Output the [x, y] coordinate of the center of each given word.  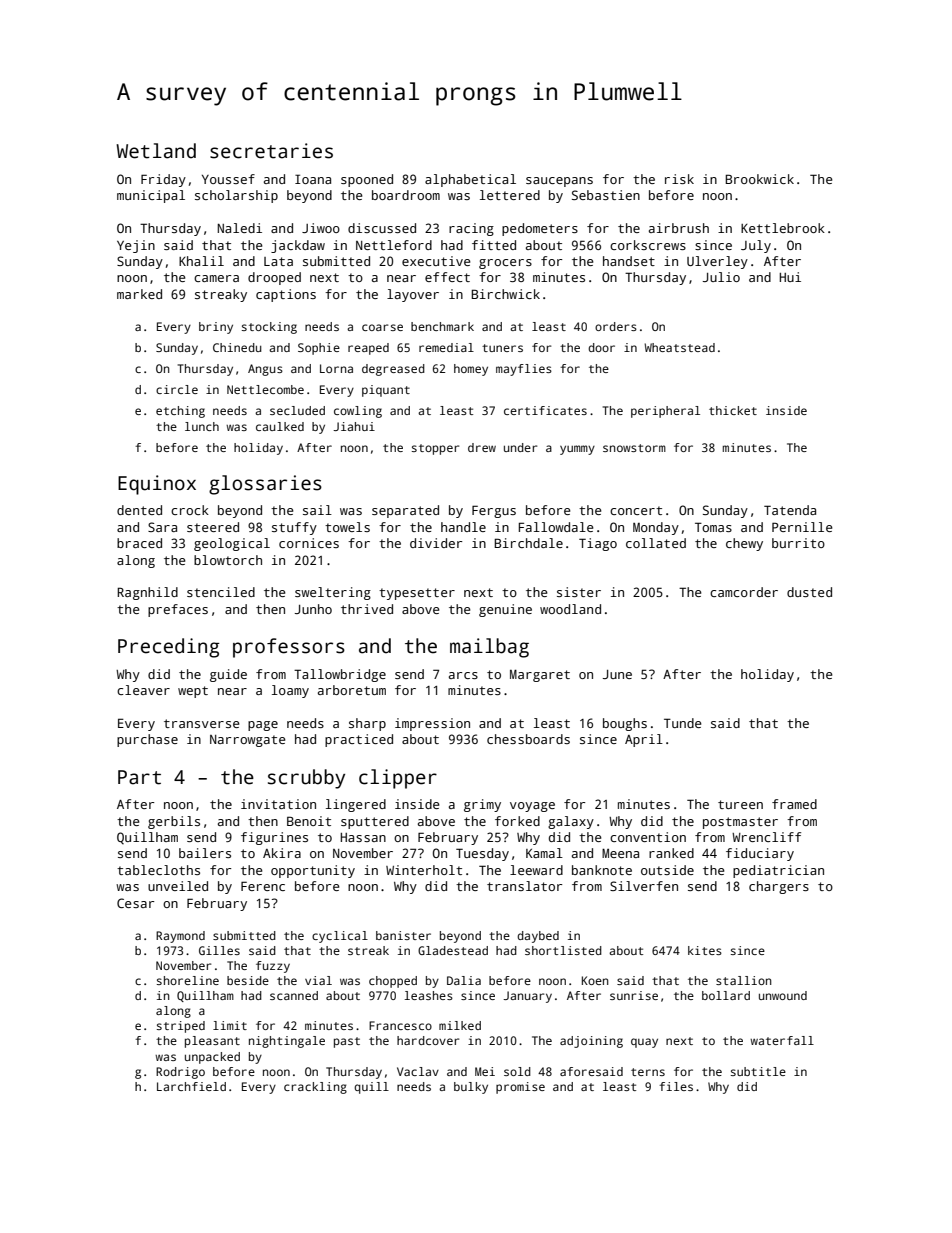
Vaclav [418, 1071]
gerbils [174, 822]
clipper [398, 779]
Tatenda [790, 510]
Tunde [683, 723]
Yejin [136, 246]
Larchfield [191, 1086]
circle [177, 389]
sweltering [333, 593]
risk [679, 179]
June [617, 674]
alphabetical [470, 180]
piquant [386, 391]
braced [139, 543]
